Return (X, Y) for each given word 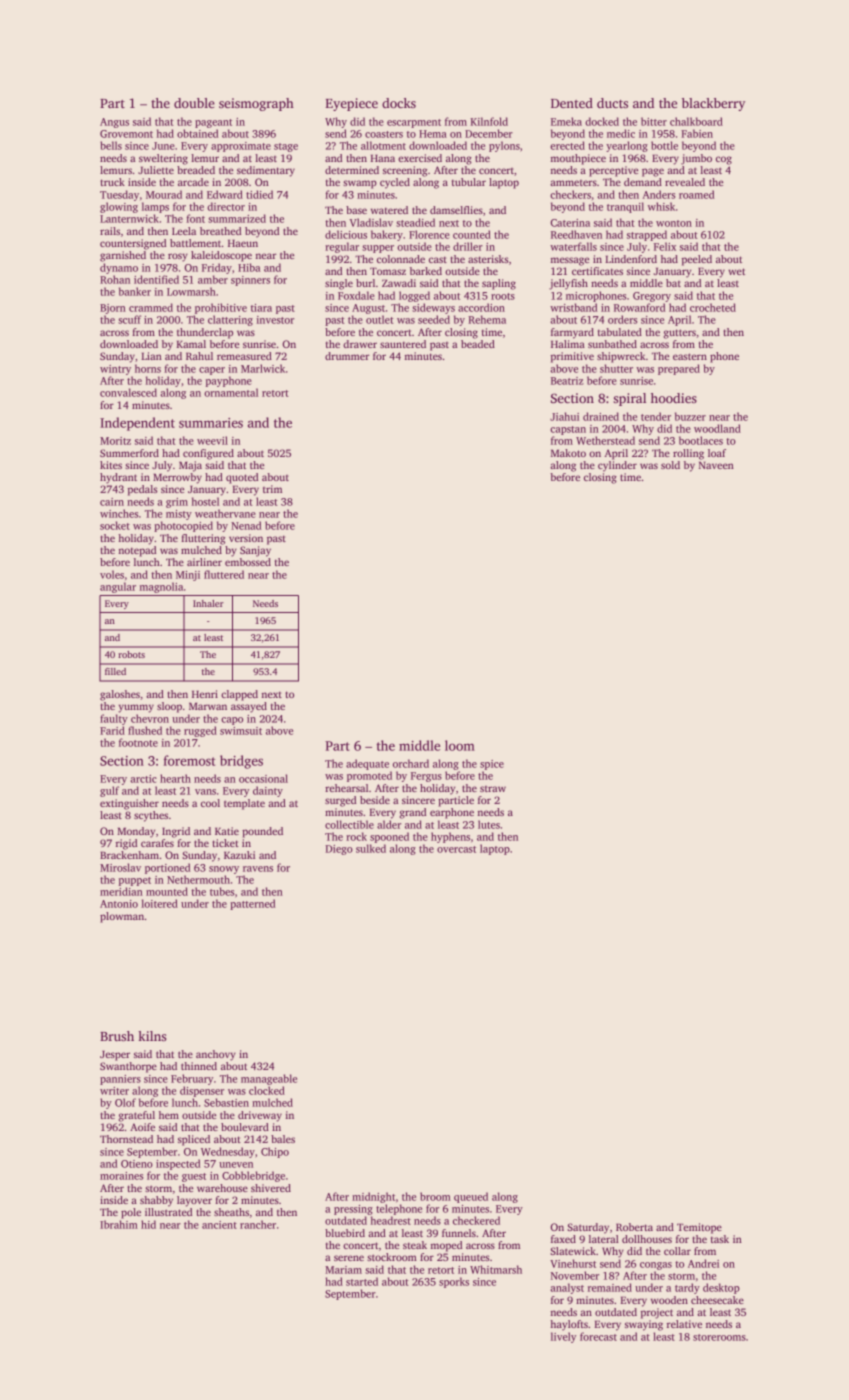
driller (468, 246)
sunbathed (612, 344)
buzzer (690, 416)
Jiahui (564, 416)
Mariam (343, 1270)
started (362, 1281)
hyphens (450, 837)
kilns (152, 1036)
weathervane (225, 513)
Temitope (699, 1228)
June (163, 146)
